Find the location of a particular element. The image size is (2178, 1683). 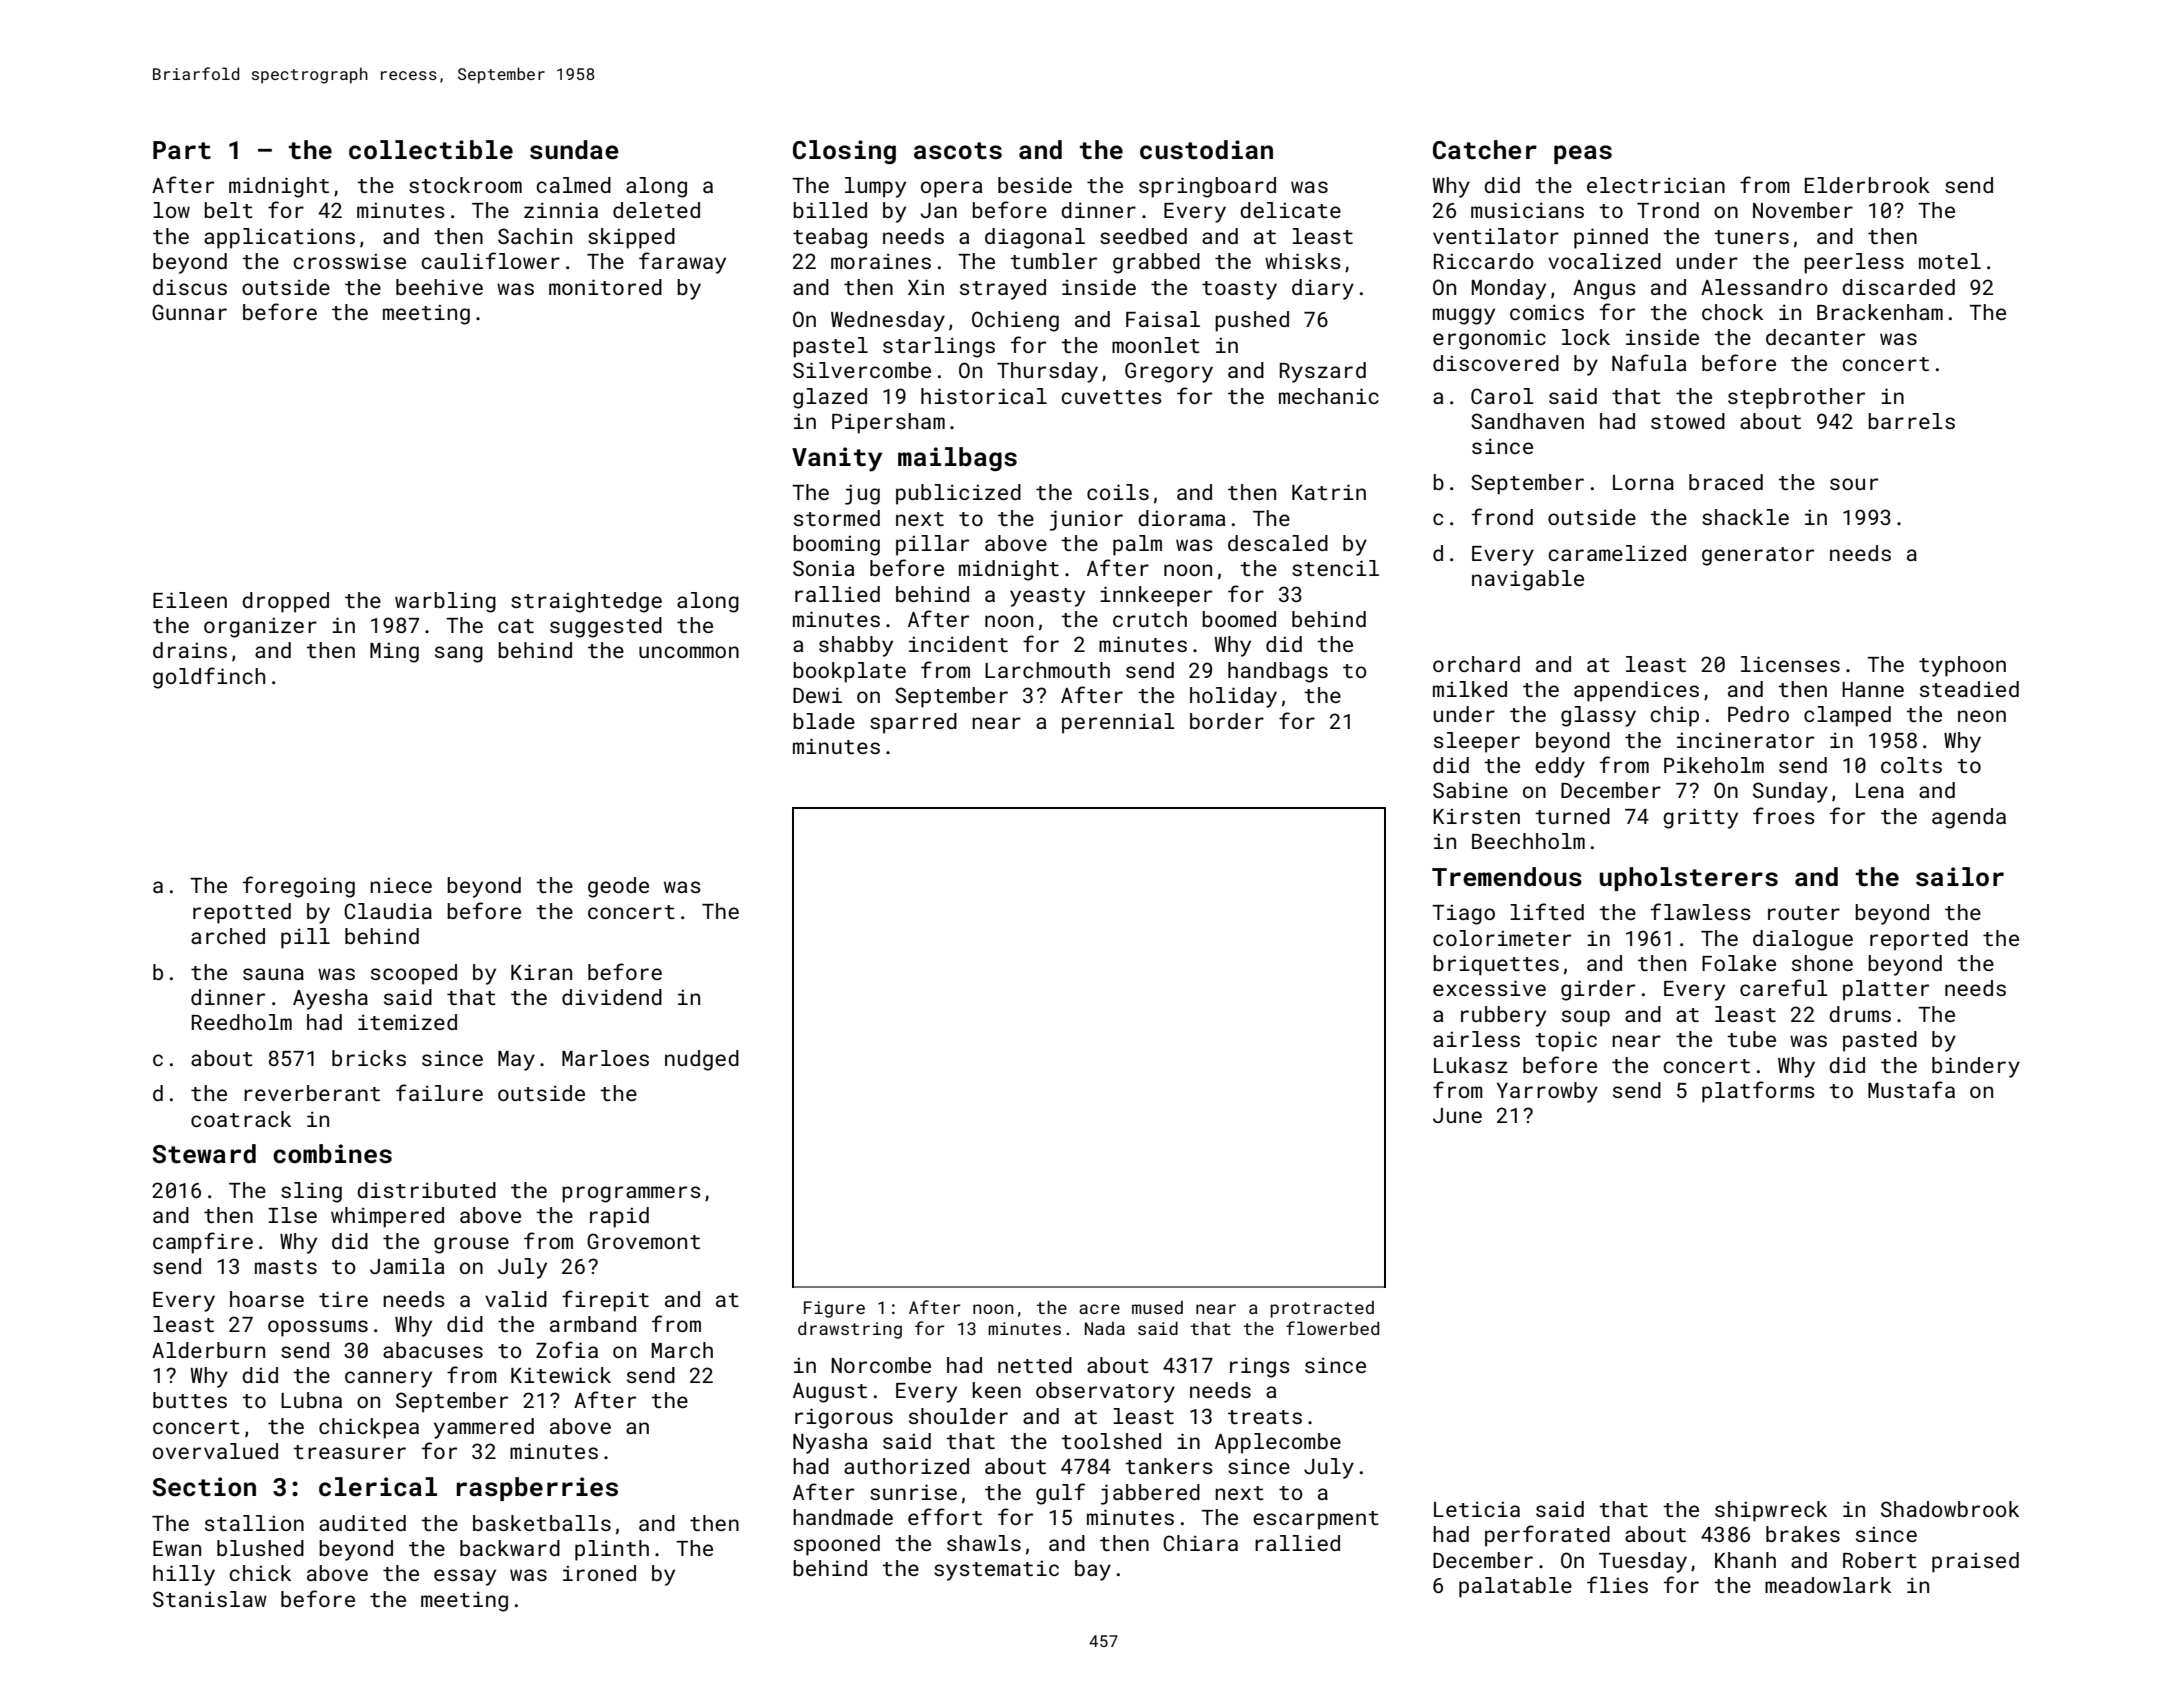

Brackenham is located at coordinates (1880, 312).
